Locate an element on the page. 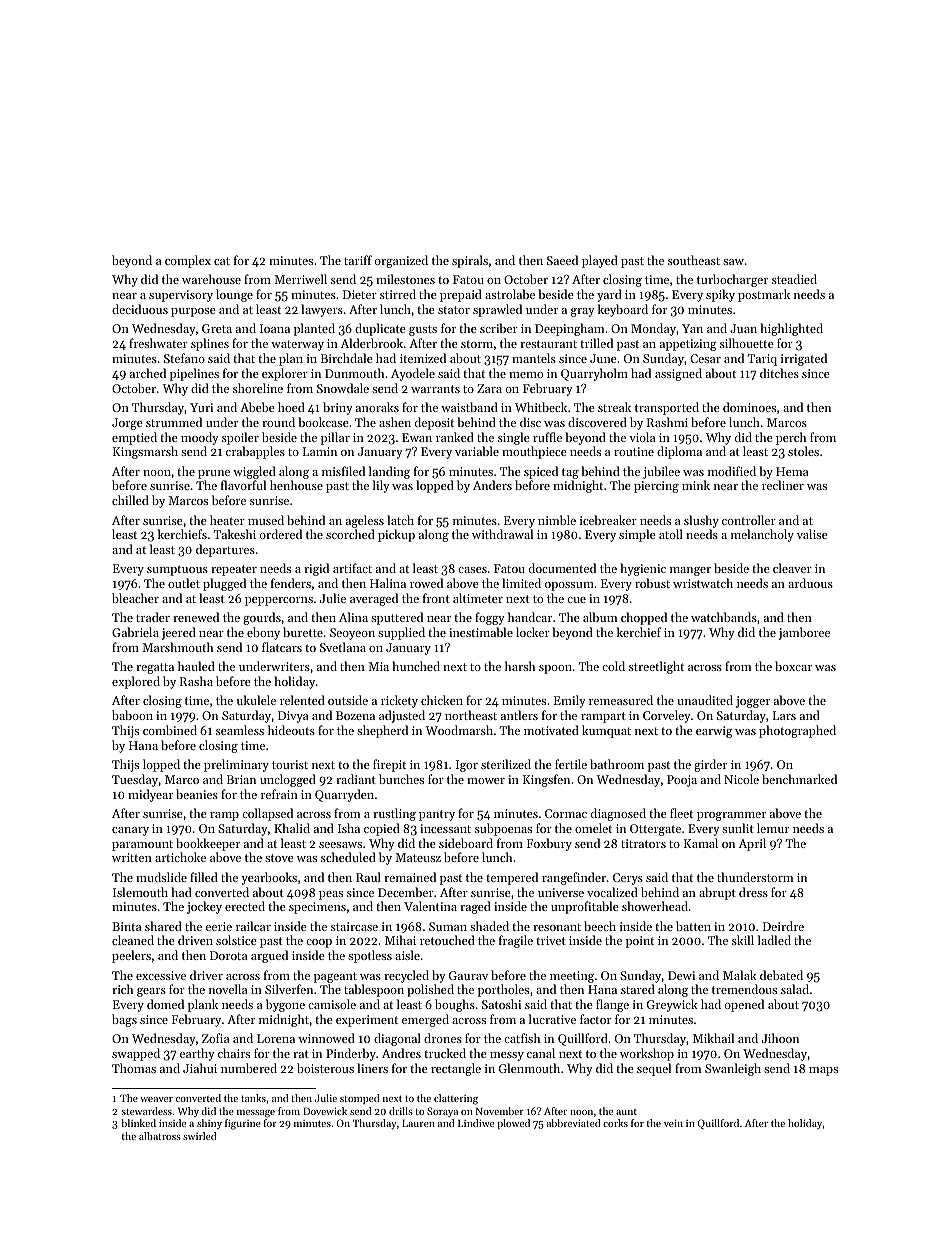 The height and width of the image is (1233, 952). complex is located at coordinates (188, 261).
